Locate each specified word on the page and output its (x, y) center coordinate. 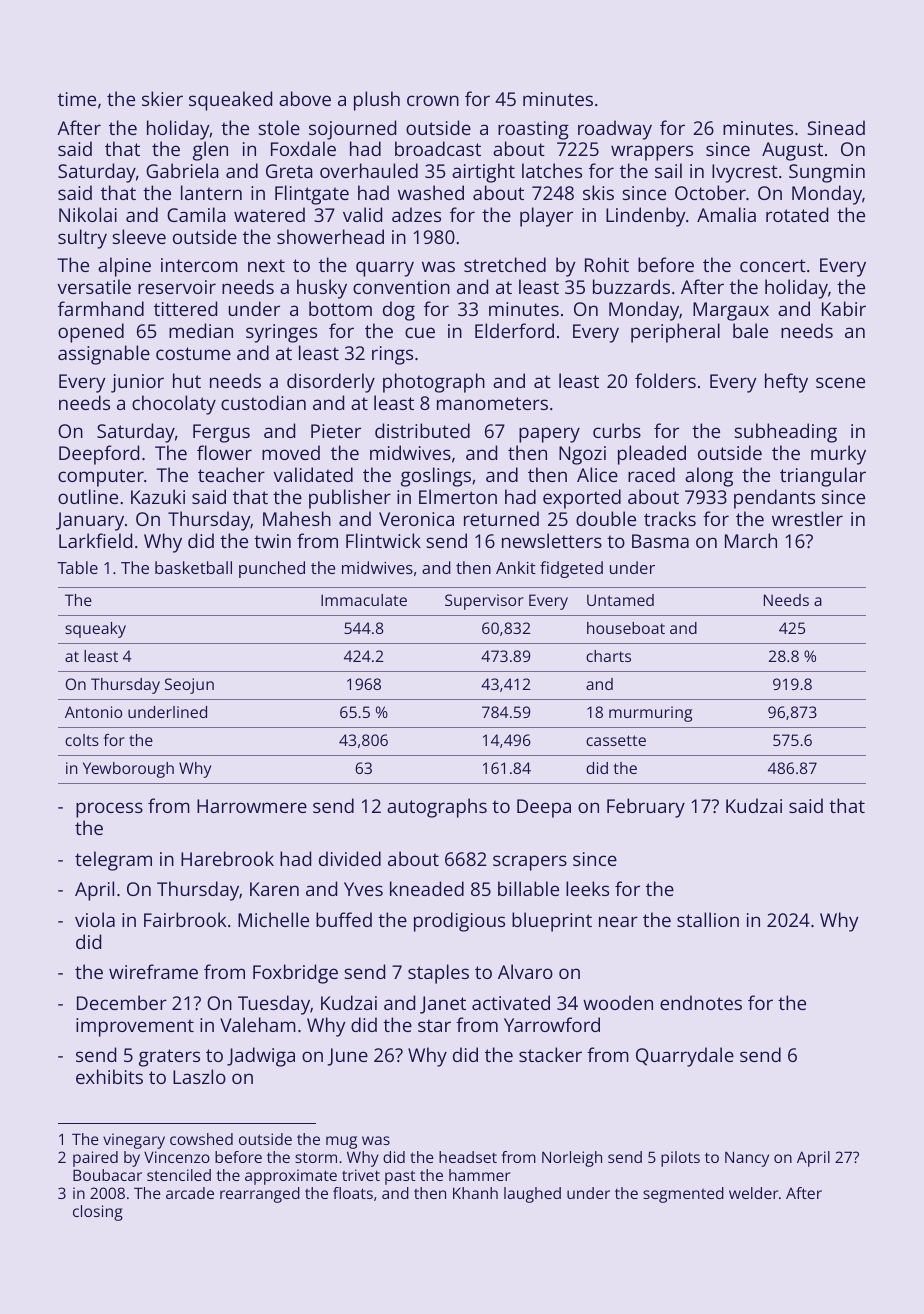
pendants (774, 499)
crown (433, 100)
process (109, 810)
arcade (190, 1193)
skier (162, 98)
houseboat (626, 628)
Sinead (836, 127)
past (400, 1177)
